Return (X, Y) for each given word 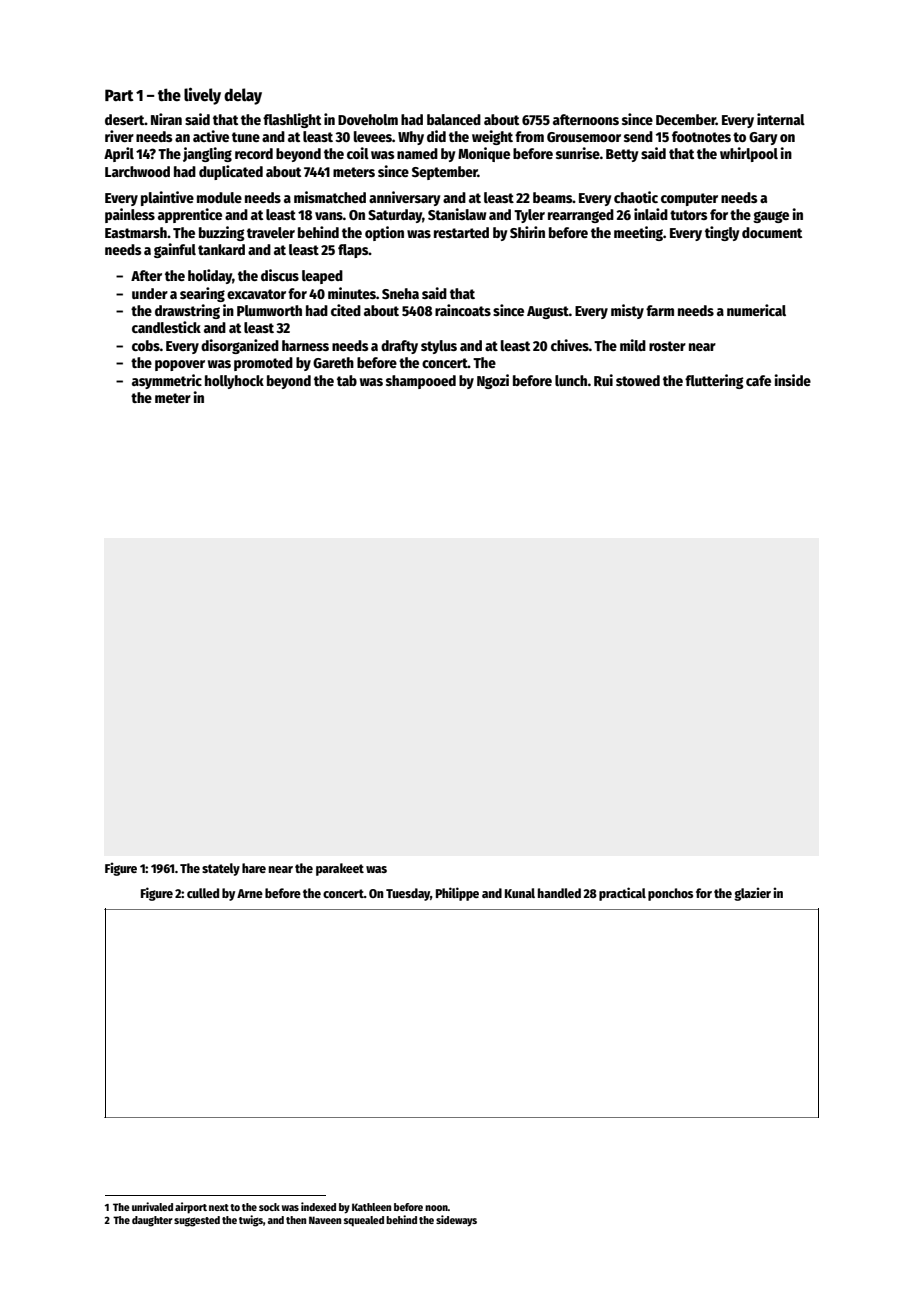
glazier (752, 894)
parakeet (340, 869)
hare (254, 868)
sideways (456, 1221)
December (686, 119)
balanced (454, 119)
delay (243, 96)
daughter (152, 1221)
